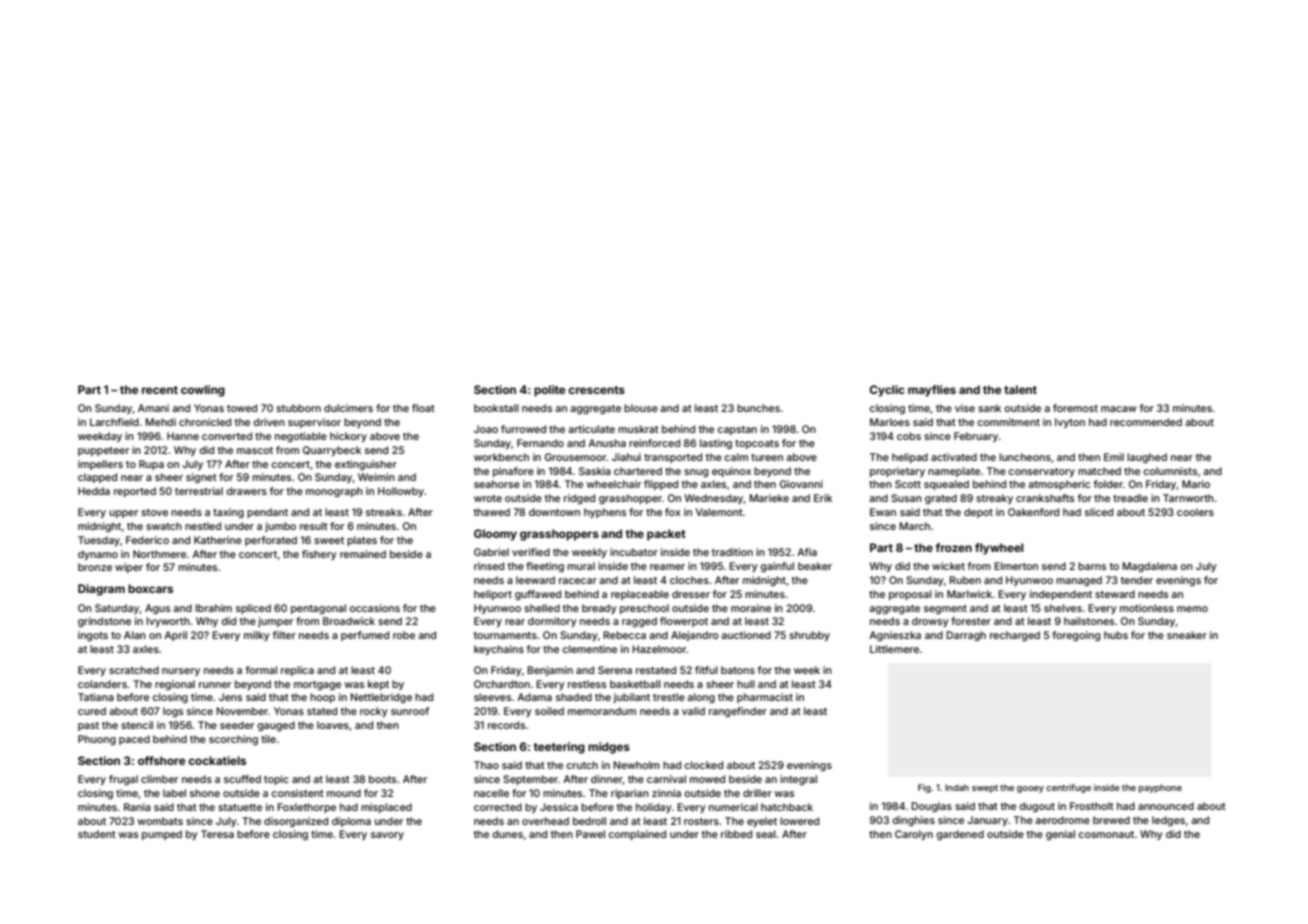  Describe the element at coordinates (1106, 834) in the screenshot. I see `cosmonaut` at that location.
